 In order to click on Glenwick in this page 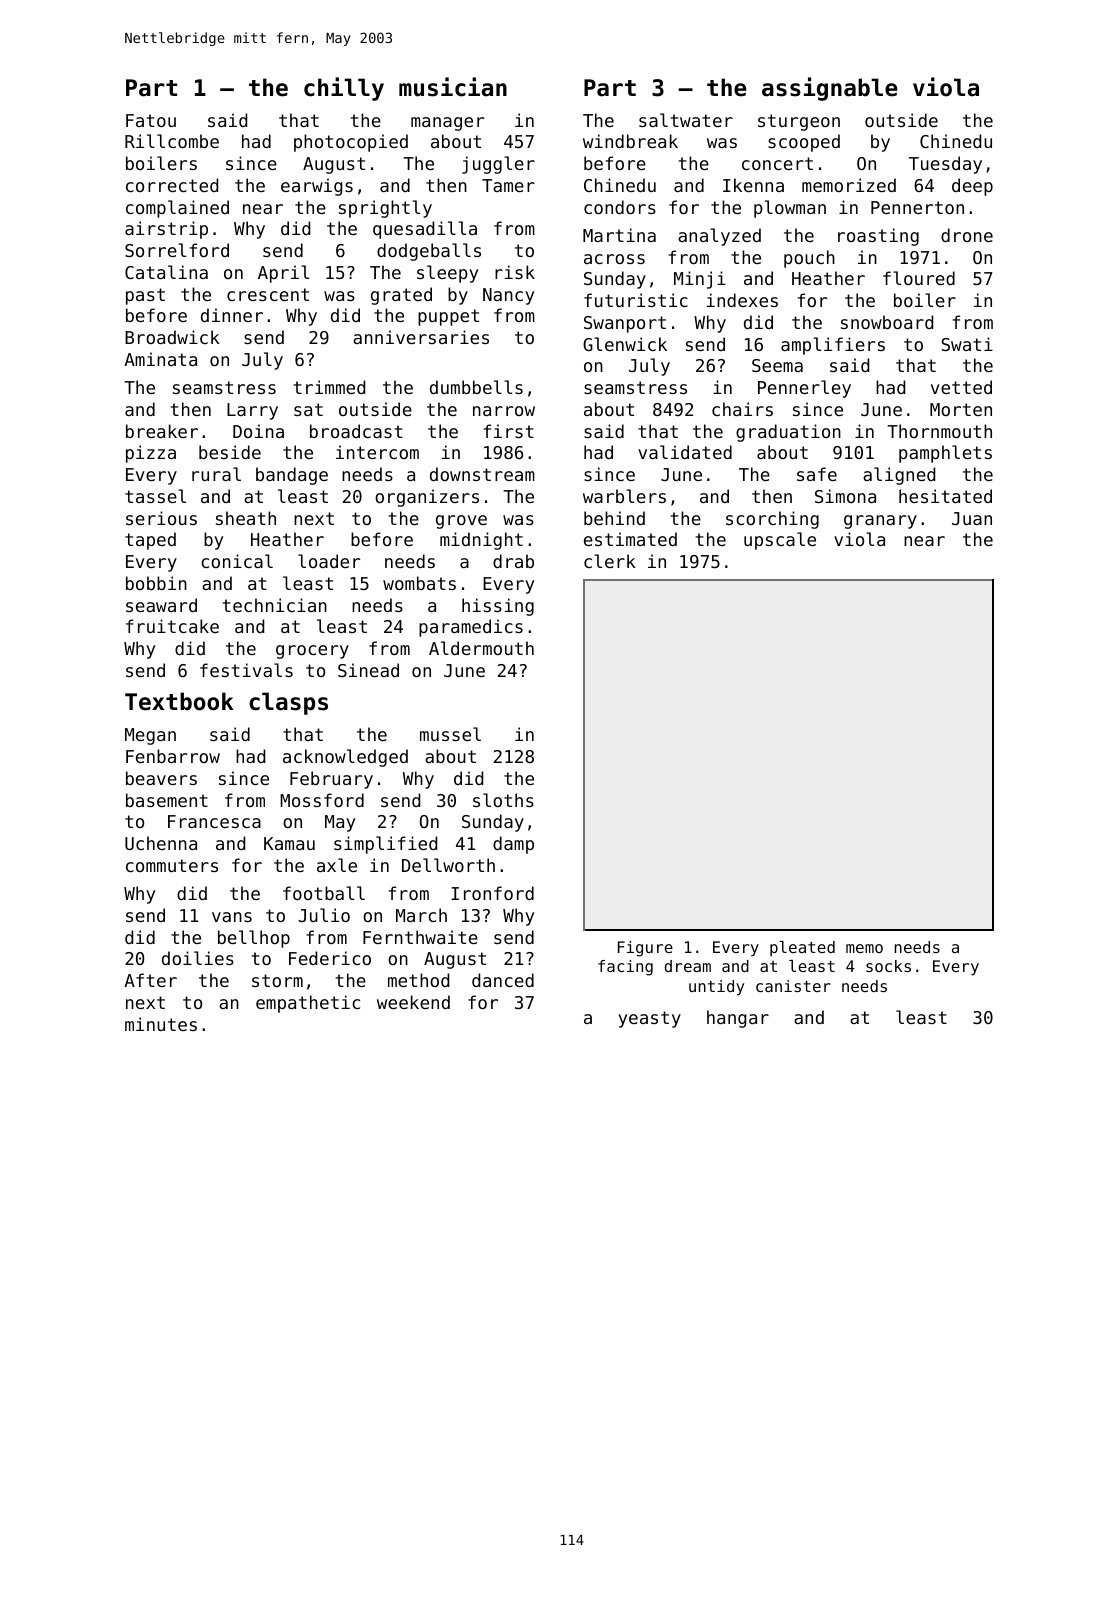, I will do `click(625, 344)`.
